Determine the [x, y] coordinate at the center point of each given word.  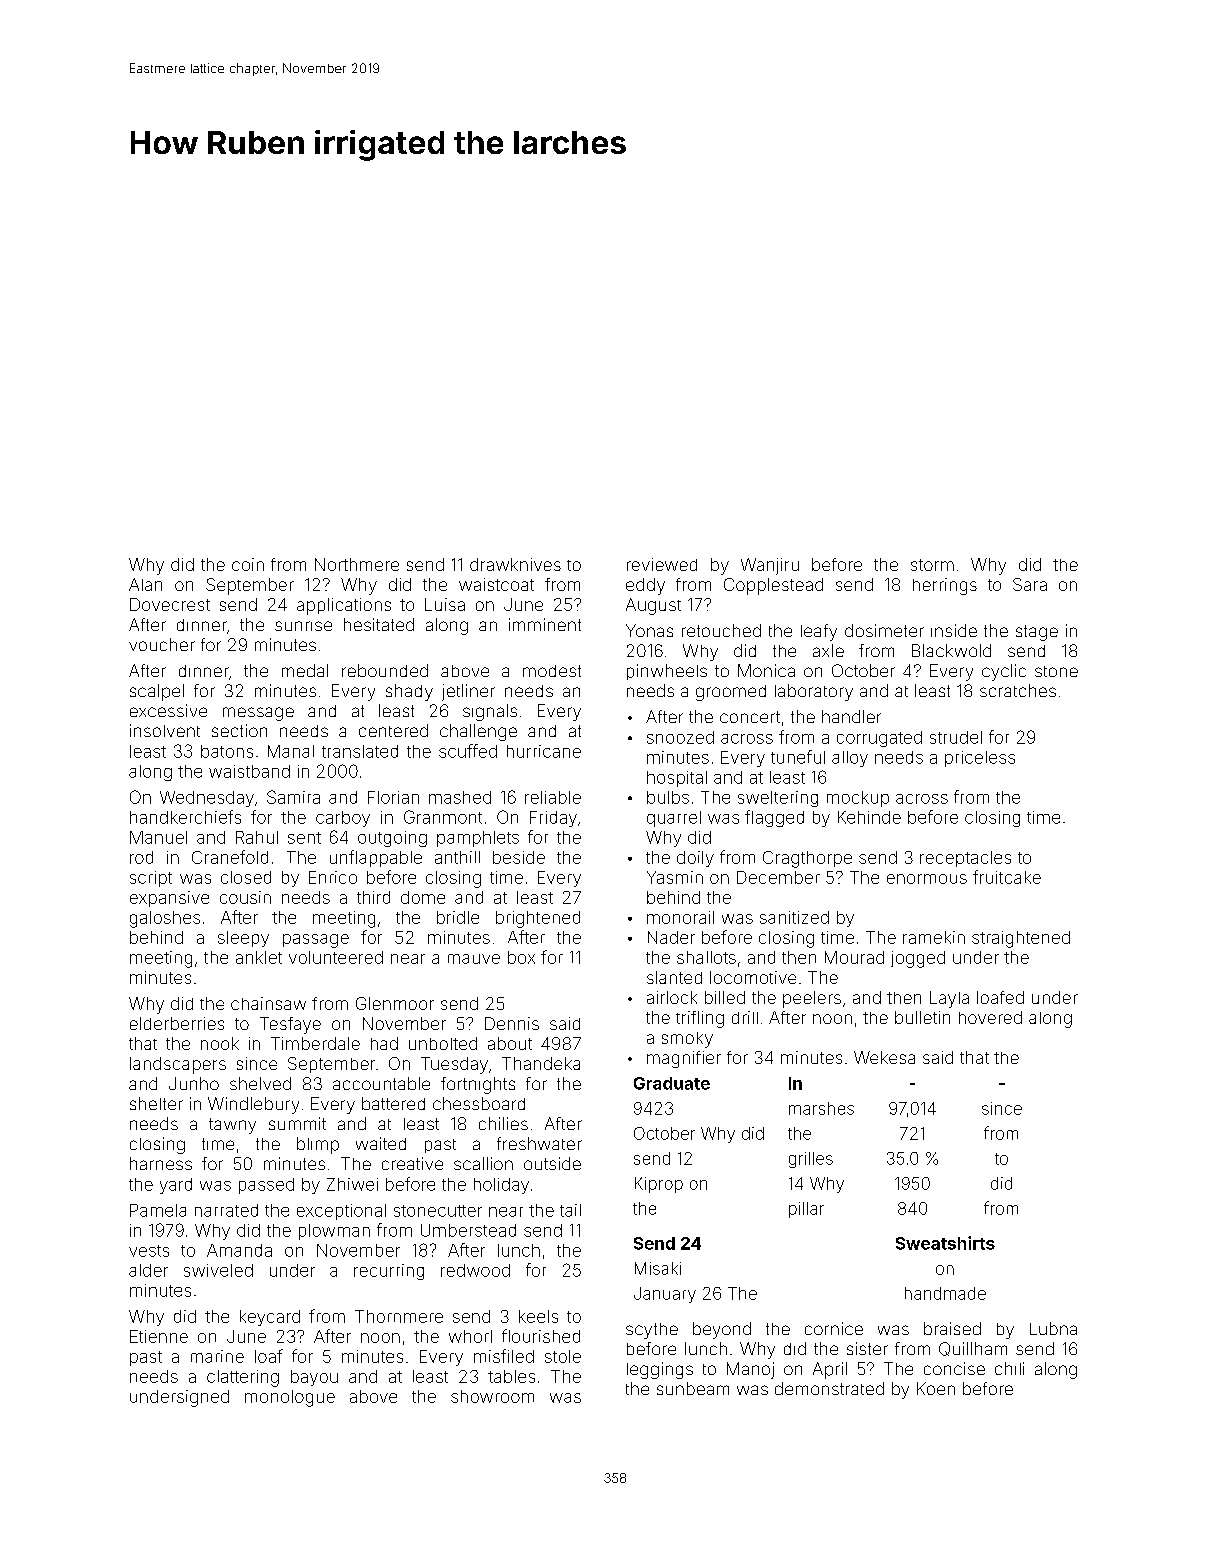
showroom [492, 1396]
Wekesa [884, 1057]
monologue [290, 1398]
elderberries [177, 1023]
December [778, 877]
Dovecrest [170, 604]
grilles [811, 1160]
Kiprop [659, 1185]
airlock [672, 997]
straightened [1021, 939]
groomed [731, 693]
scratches [1018, 690]
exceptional [341, 1212]
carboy [343, 819]
